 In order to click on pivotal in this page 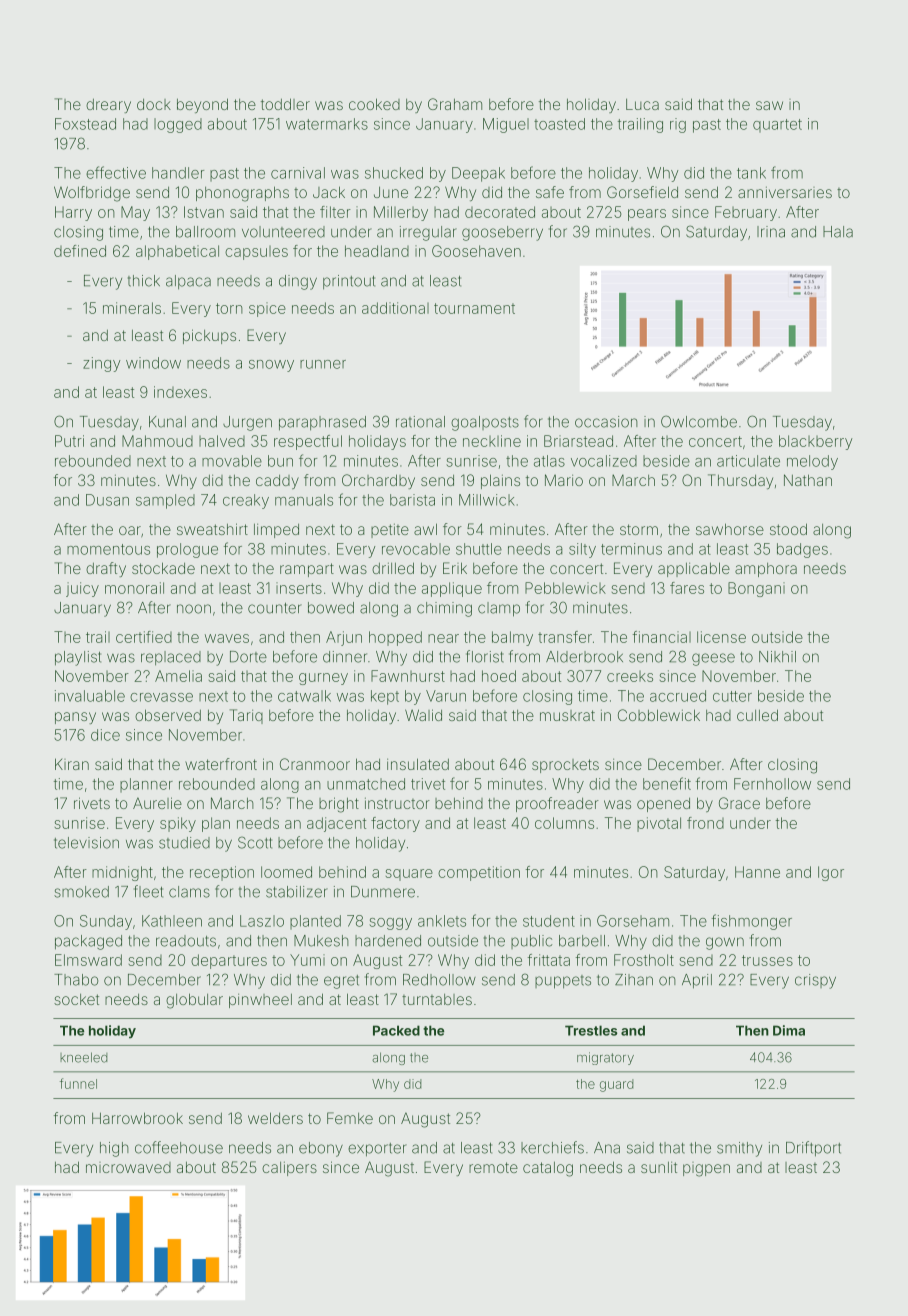, I will do `click(659, 824)`.
